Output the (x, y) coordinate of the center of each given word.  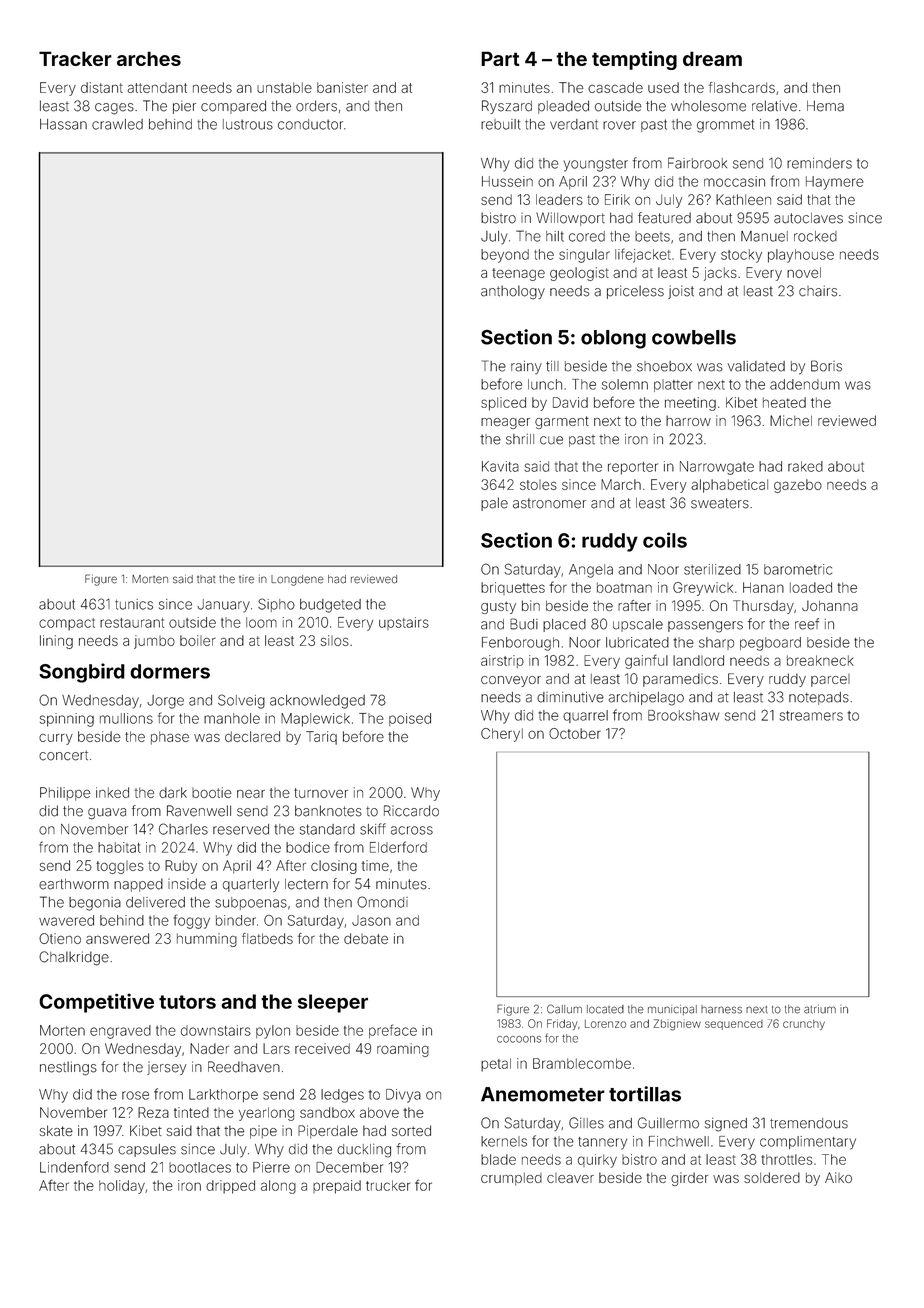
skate (56, 1130)
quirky (597, 1161)
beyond (505, 256)
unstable (284, 87)
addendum (805, 384)
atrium (820, 1009)
